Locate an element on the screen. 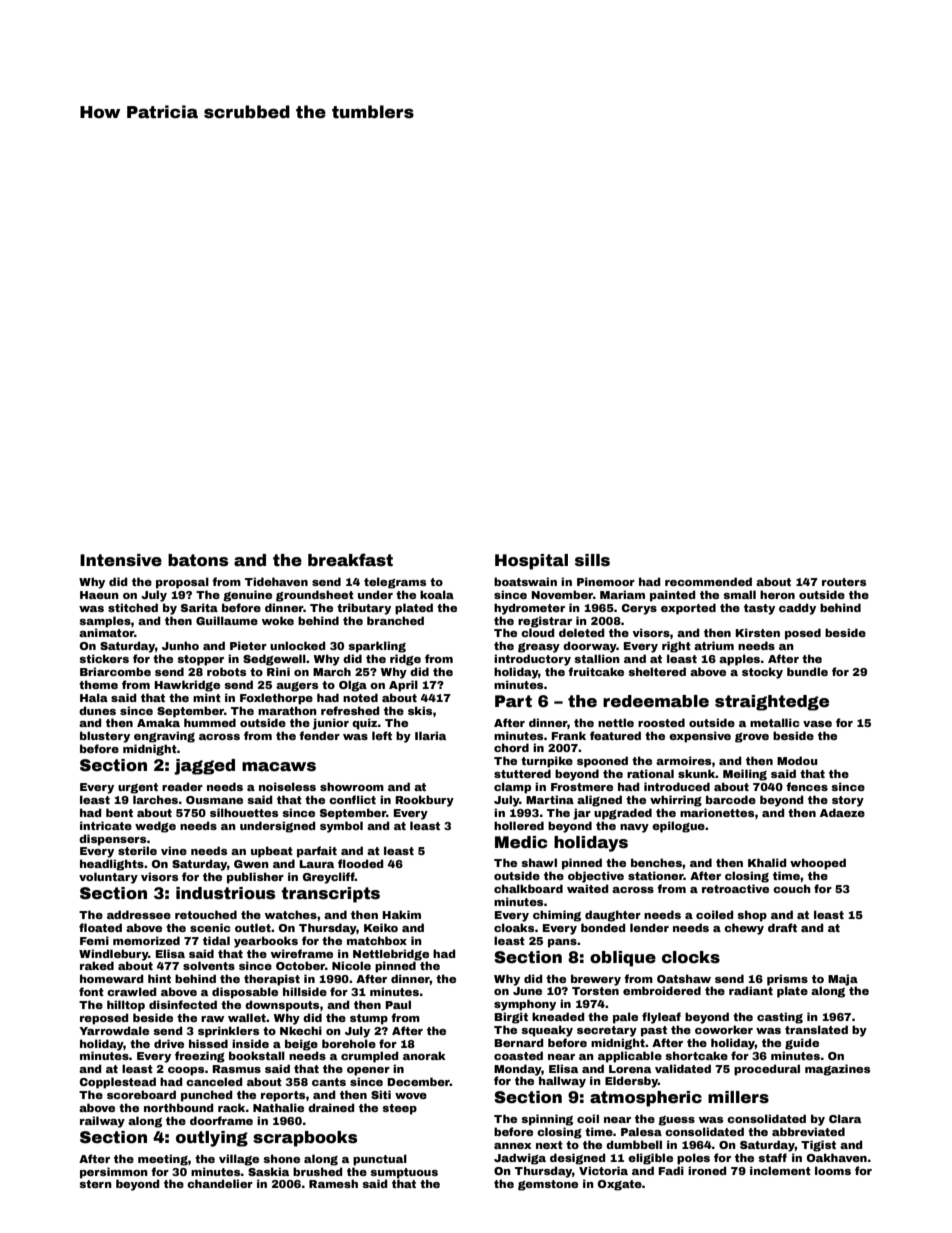 This screenshot has height=1233, width=952. sills is located at coordinates (592, 560).
